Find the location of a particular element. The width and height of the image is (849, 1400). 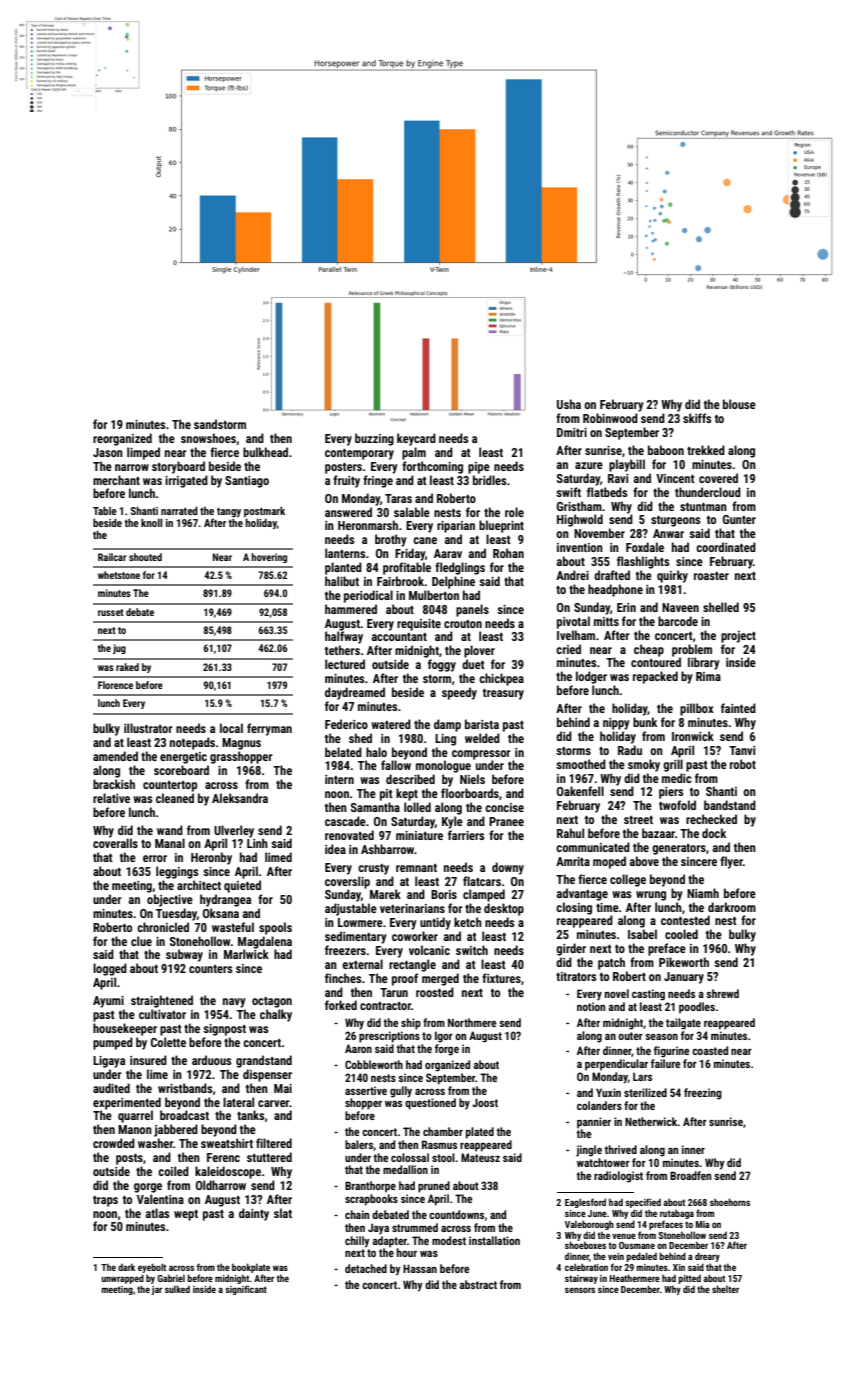

shelter is located at coordinates (725, 1289).
